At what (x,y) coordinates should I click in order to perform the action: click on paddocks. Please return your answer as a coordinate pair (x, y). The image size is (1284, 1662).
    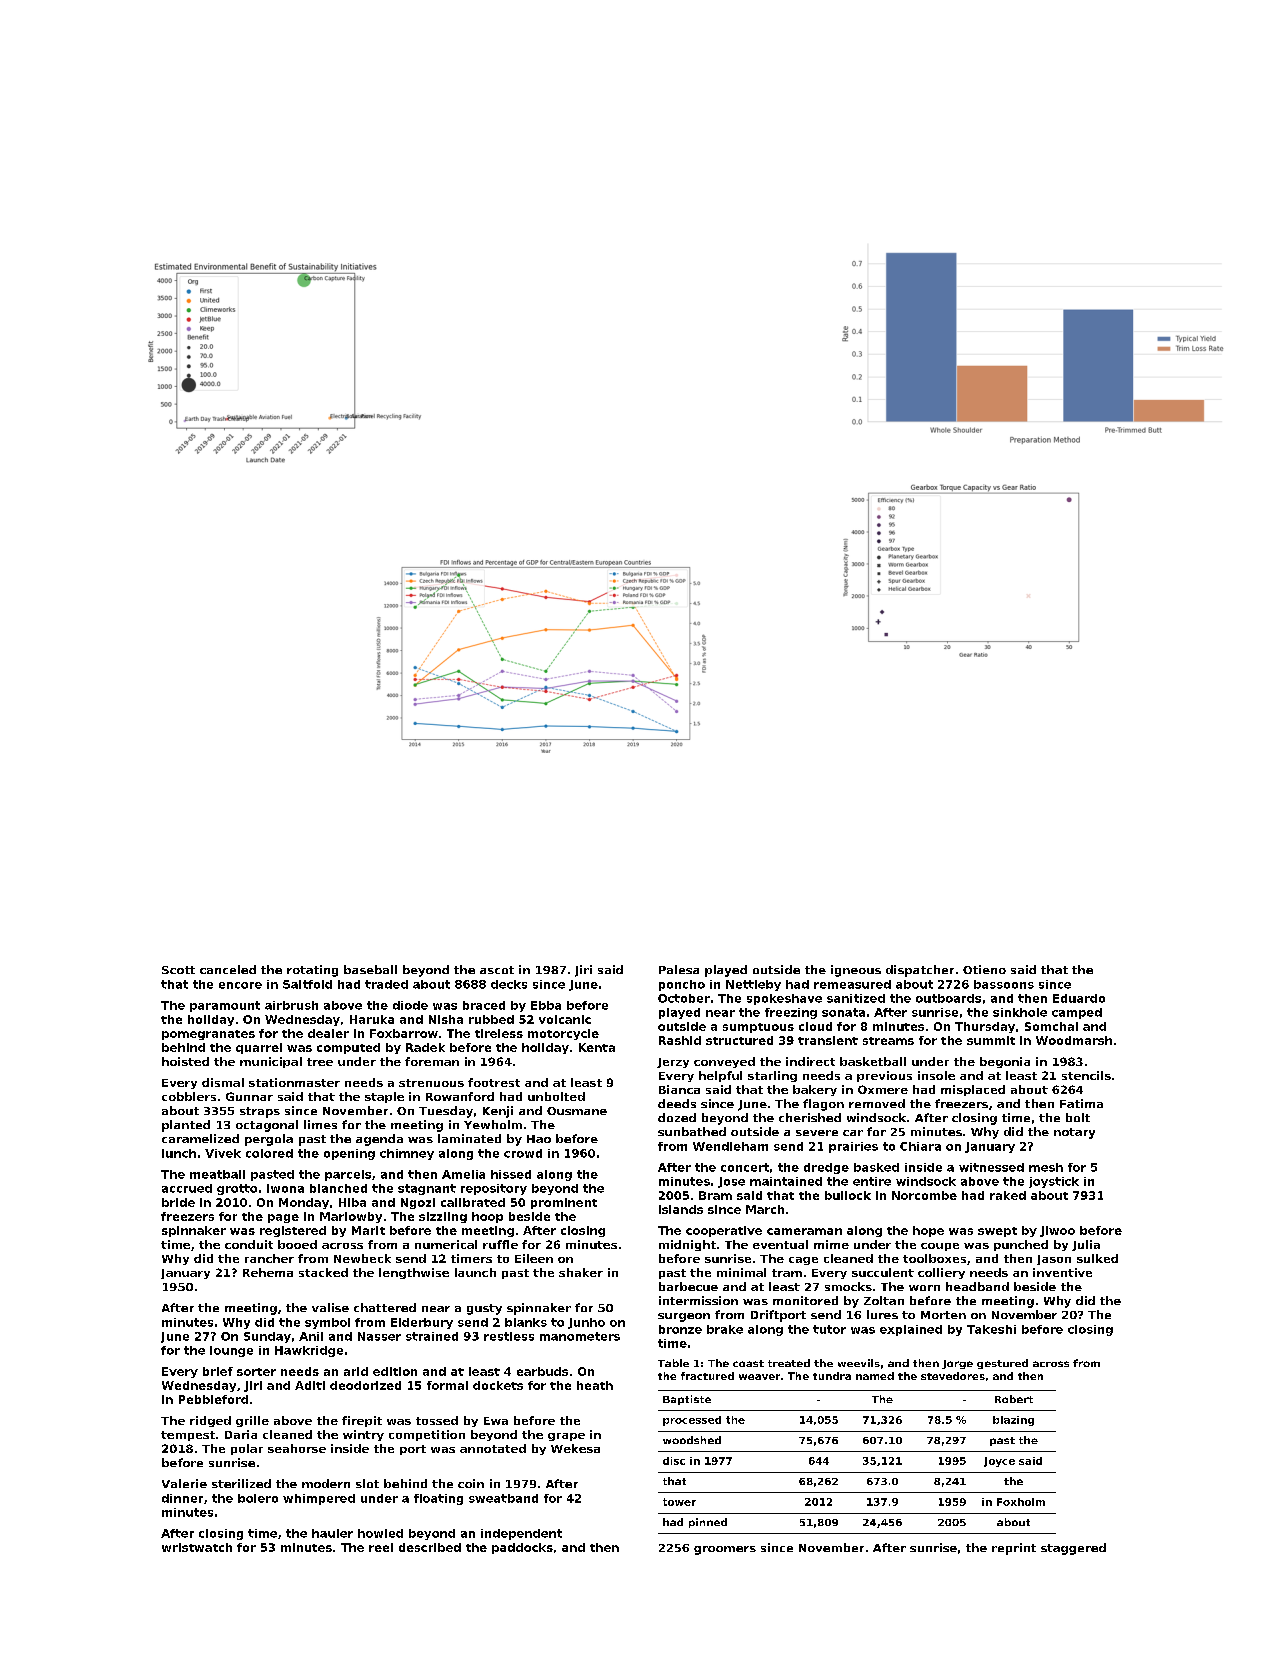
    Looking at the image, I should click on (522, 1548).
